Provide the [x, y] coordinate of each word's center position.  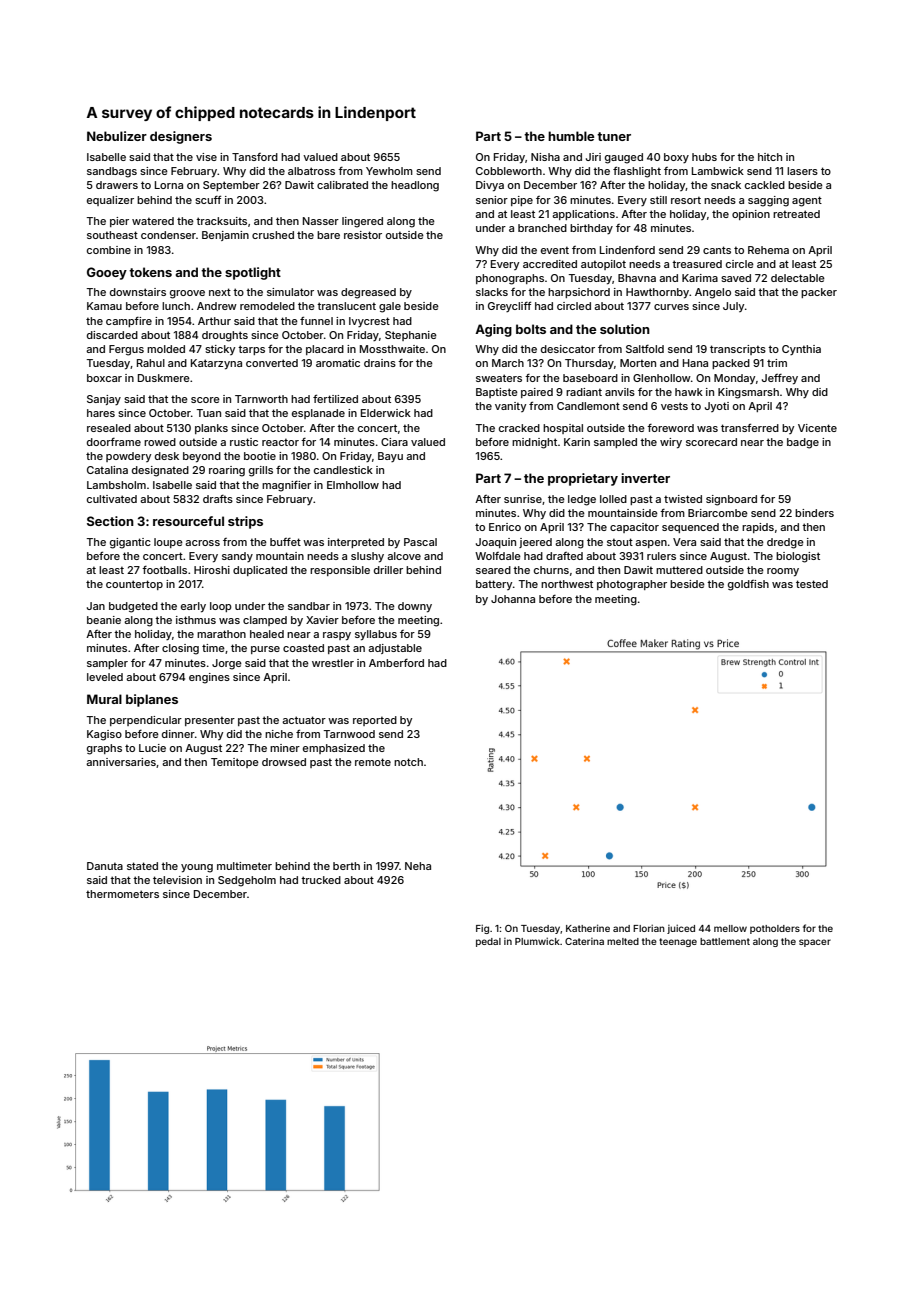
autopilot [603, 265]
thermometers [122, 894]
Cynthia [801, 350]
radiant [584, 392]
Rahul [151, 363]
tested [812, 584]
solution [625, 329]
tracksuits [221, 221]
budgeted [133, 607]
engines [209, 678]
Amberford [396, 663]
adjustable [395, 649]
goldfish [748, 585]
